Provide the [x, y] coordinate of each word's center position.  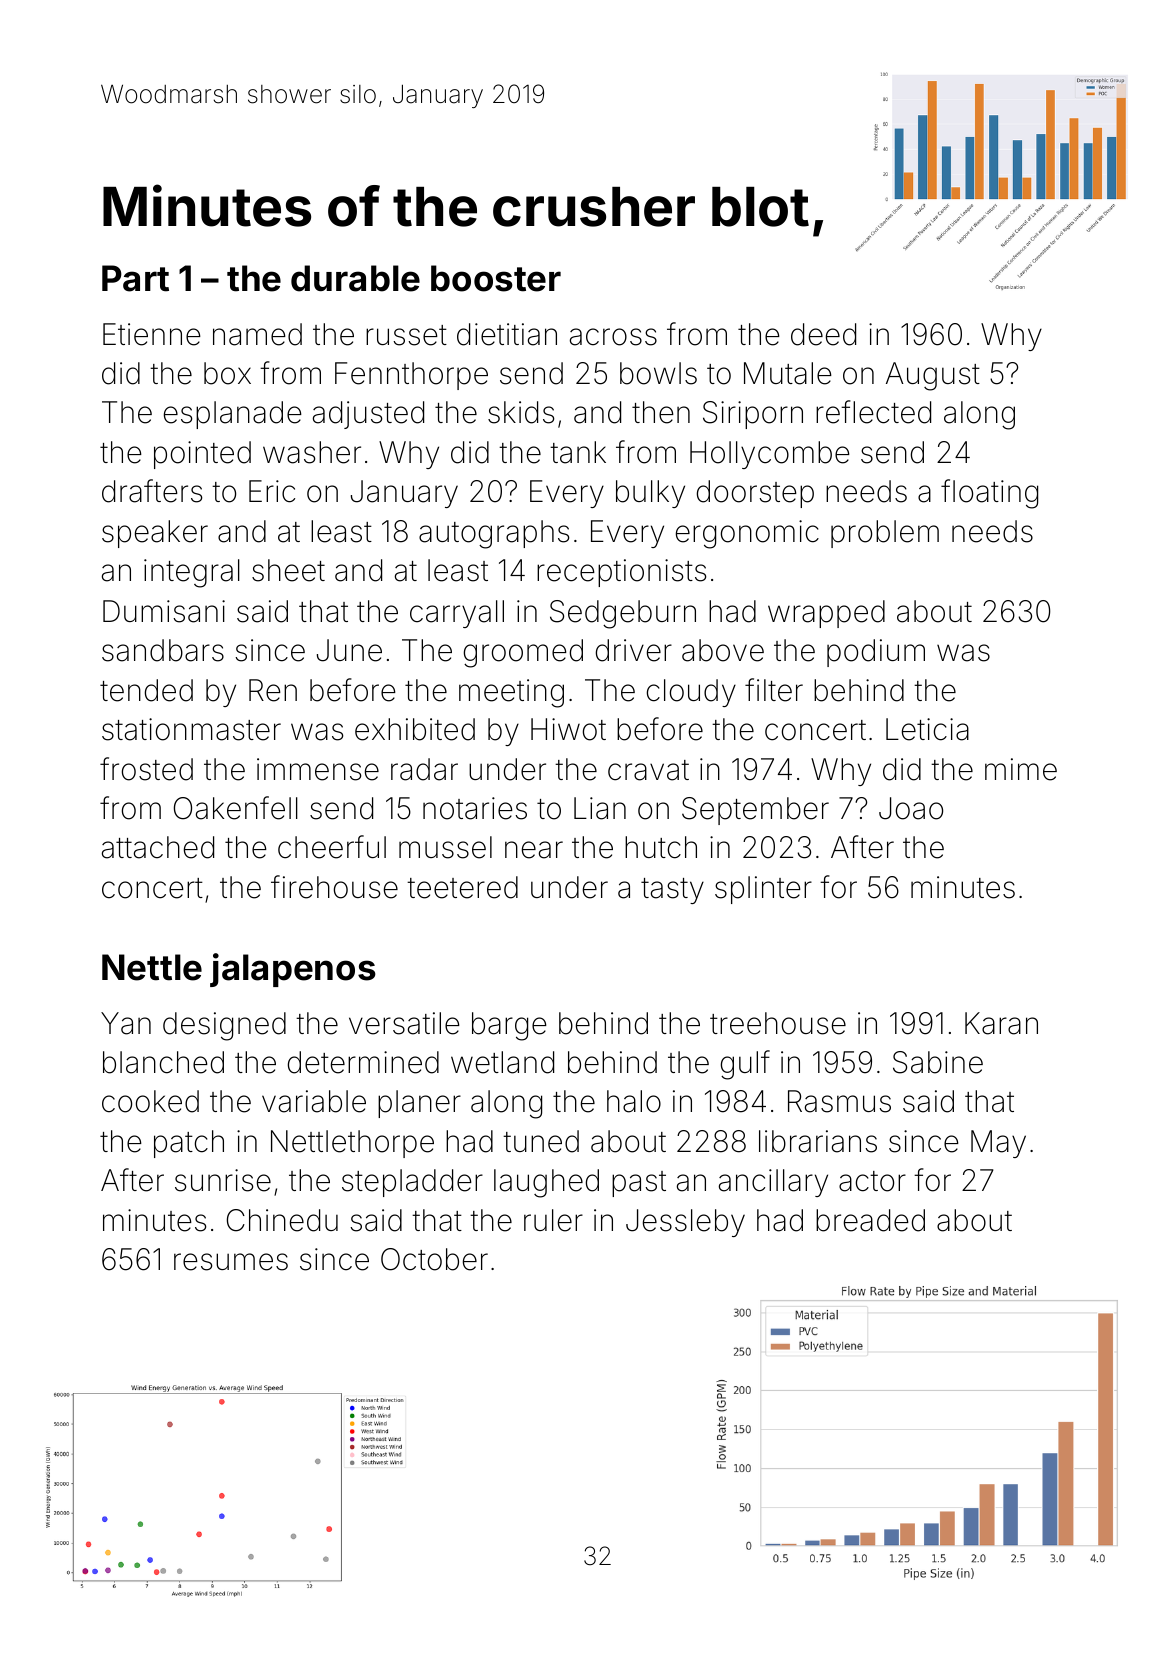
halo [634, 1101]
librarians [818, 1141]
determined [363, 1062]
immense [318, 769]
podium [876, 653]
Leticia [927, 729]
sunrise [223, 1180]
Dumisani [164, 611]
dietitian [507, 334]
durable [355, 278]
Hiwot [568, 729]
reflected [873, 412]
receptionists [621, 573]
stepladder [412, 1183]
